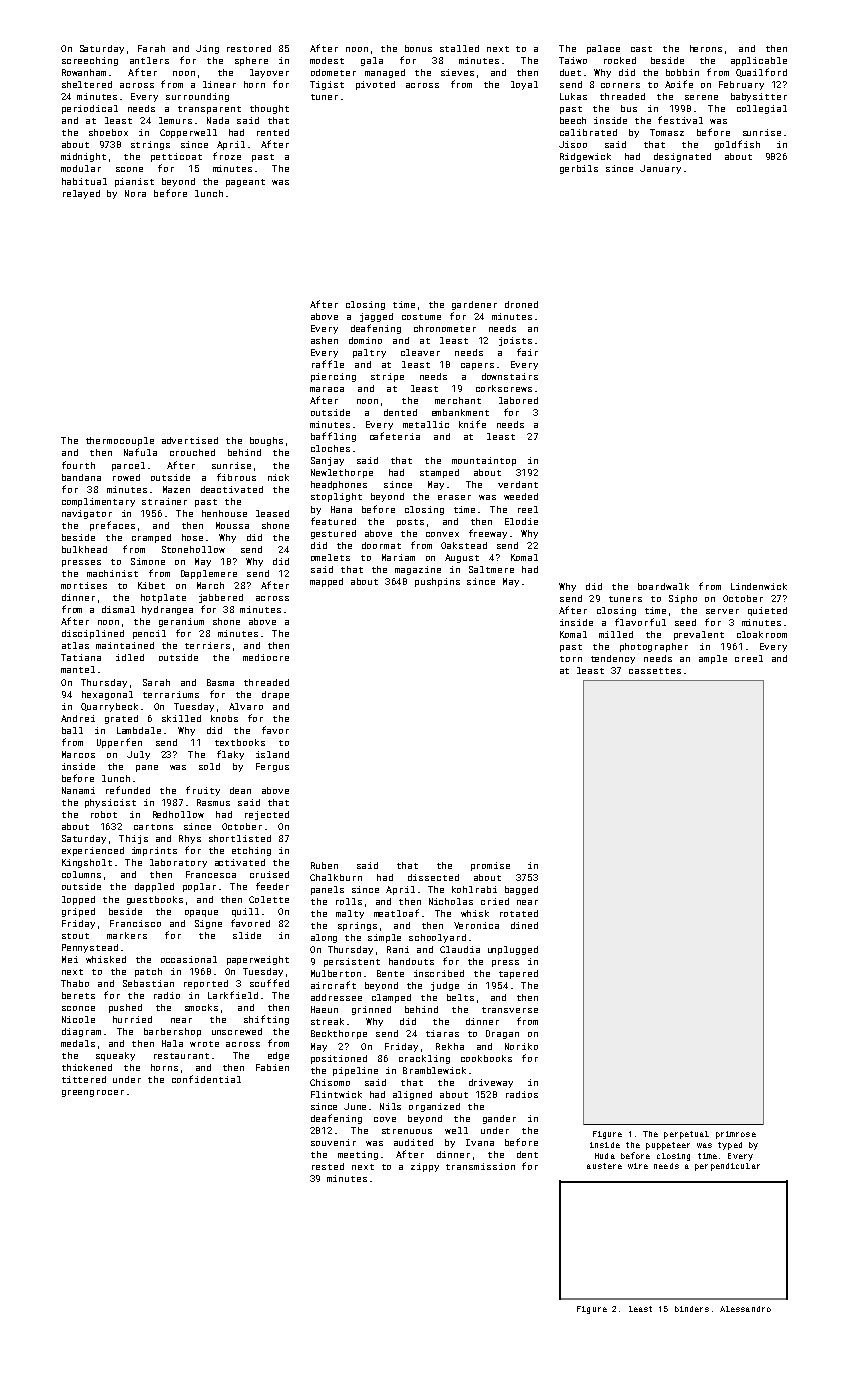 This image has height=1400, width=849. Describe the element at coordinates (375, 85) in the image. I see `pivoted` at that location.
